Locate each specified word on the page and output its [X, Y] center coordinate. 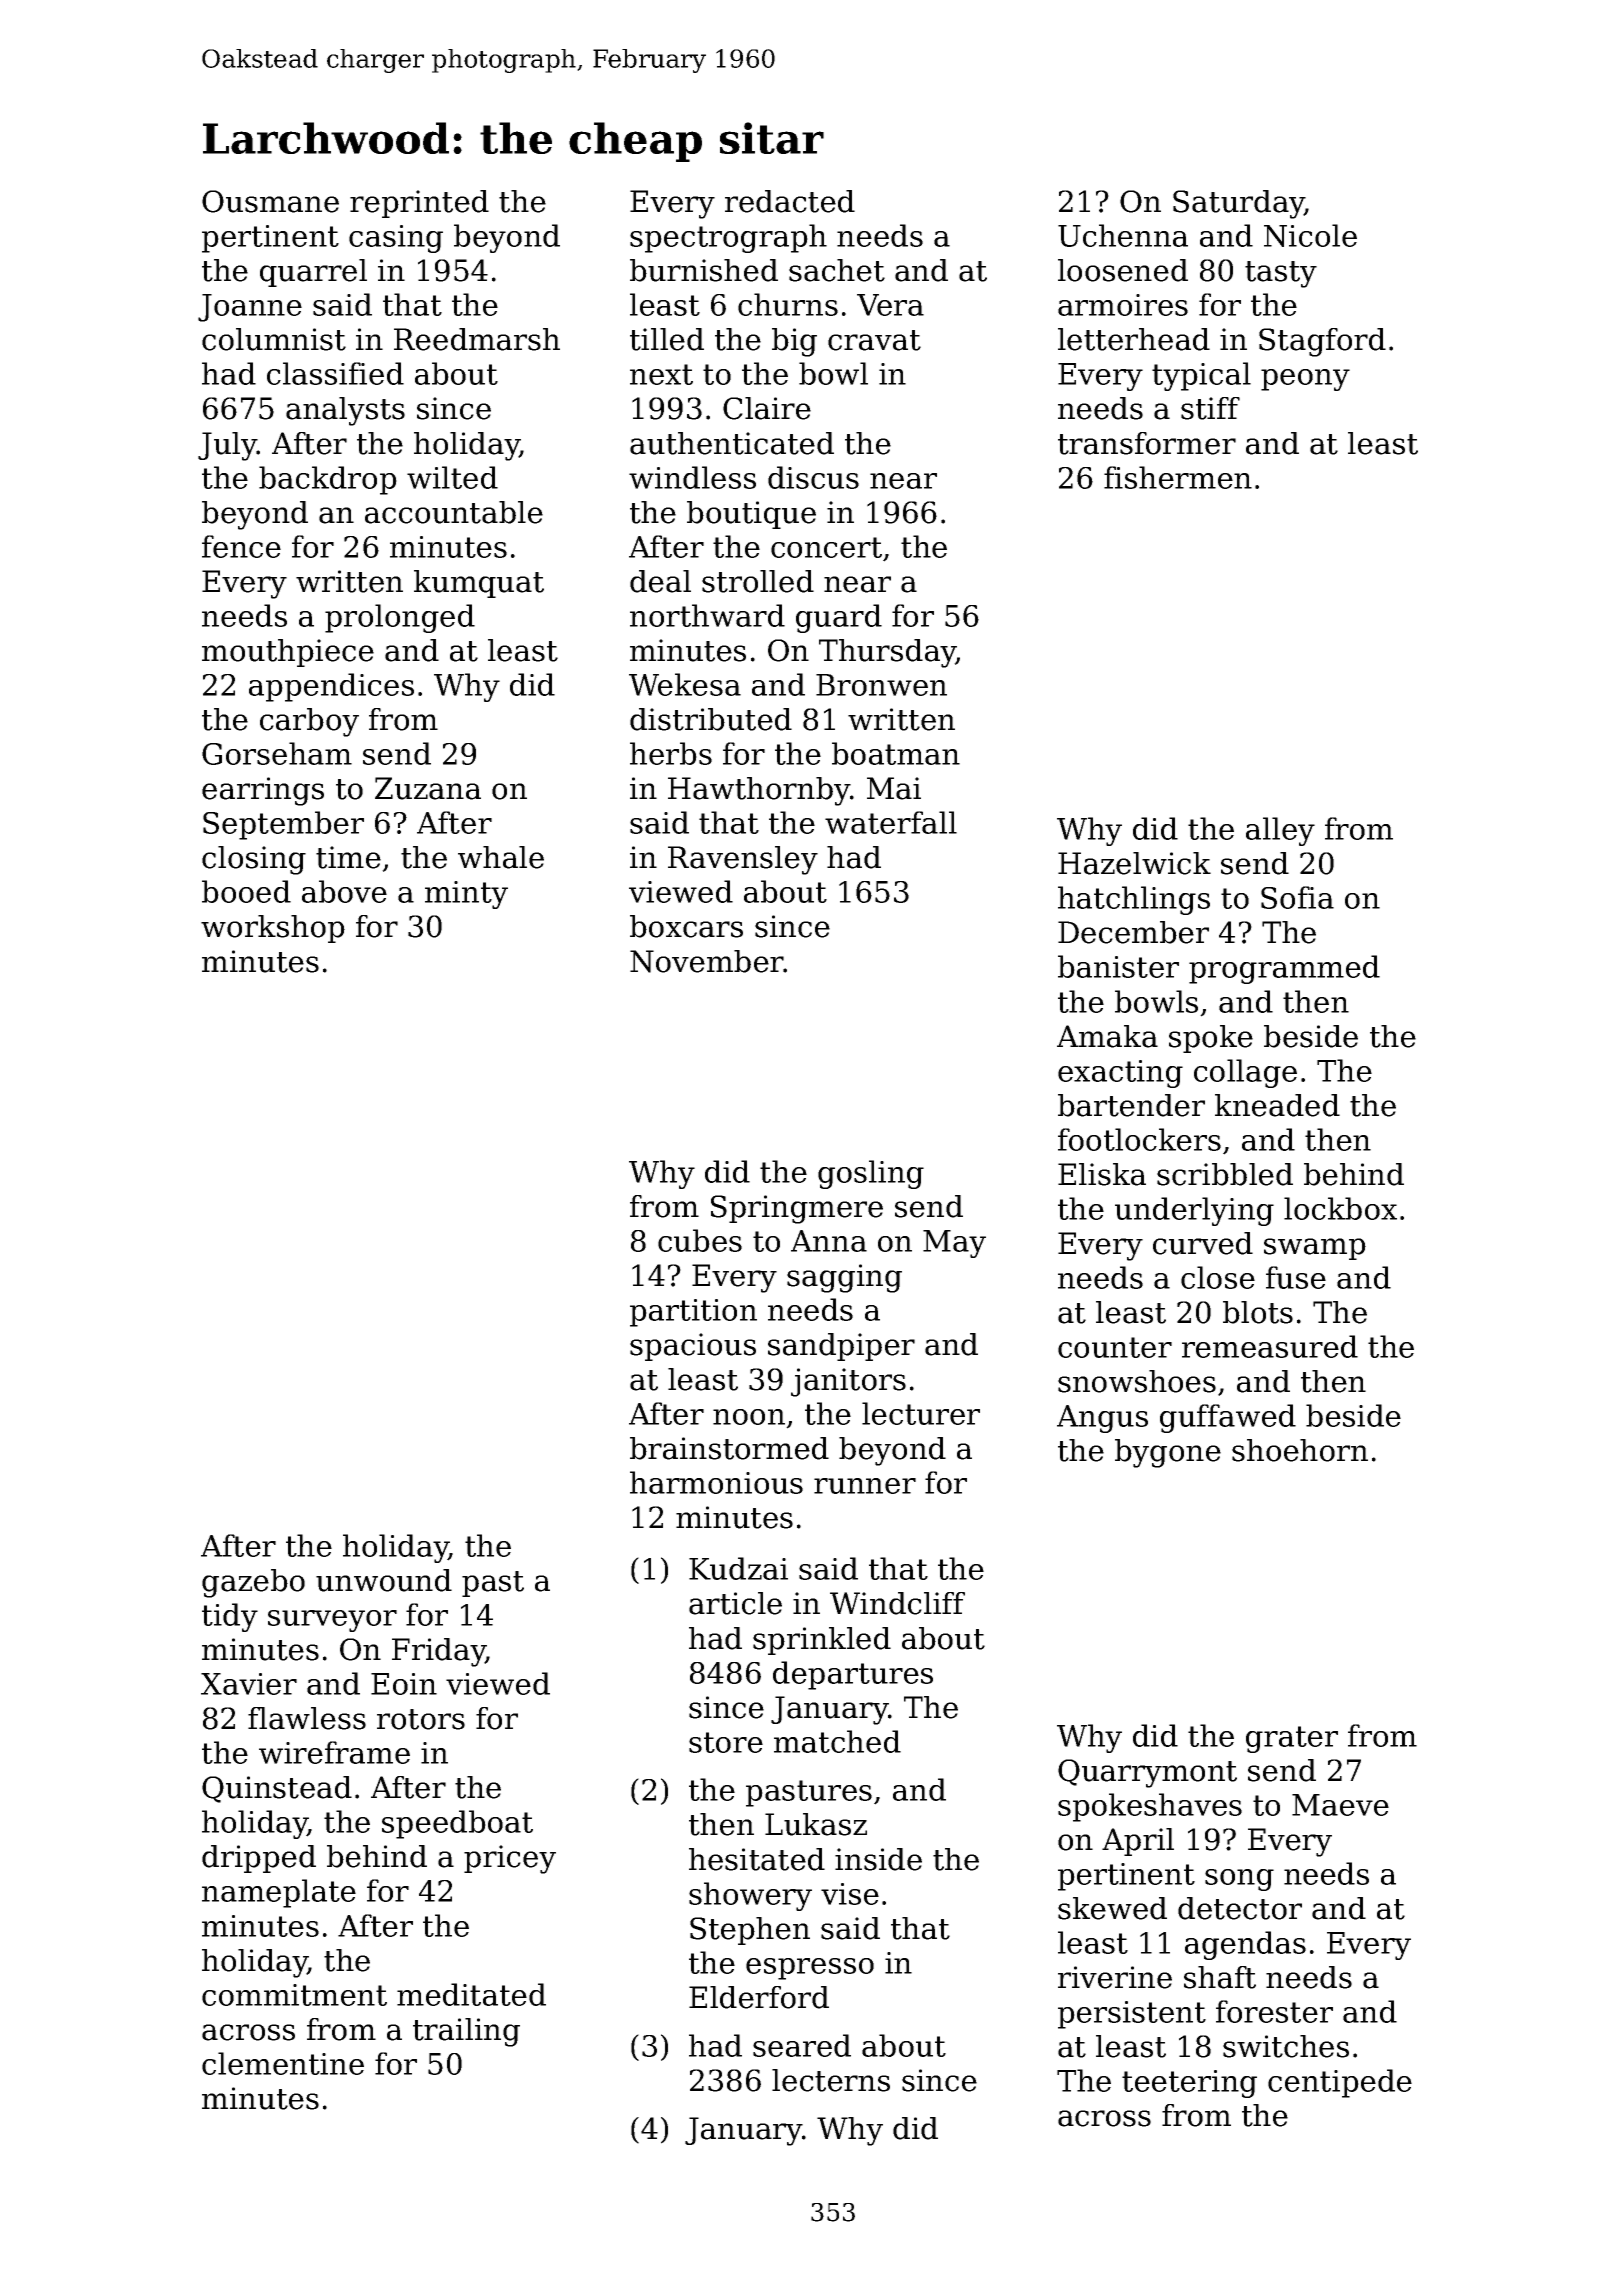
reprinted [419, 204]
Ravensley [743, 860]
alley [1280, 831]
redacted [790, 201]
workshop [273, 929]
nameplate [279, 1893]
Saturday [1239, 204]
